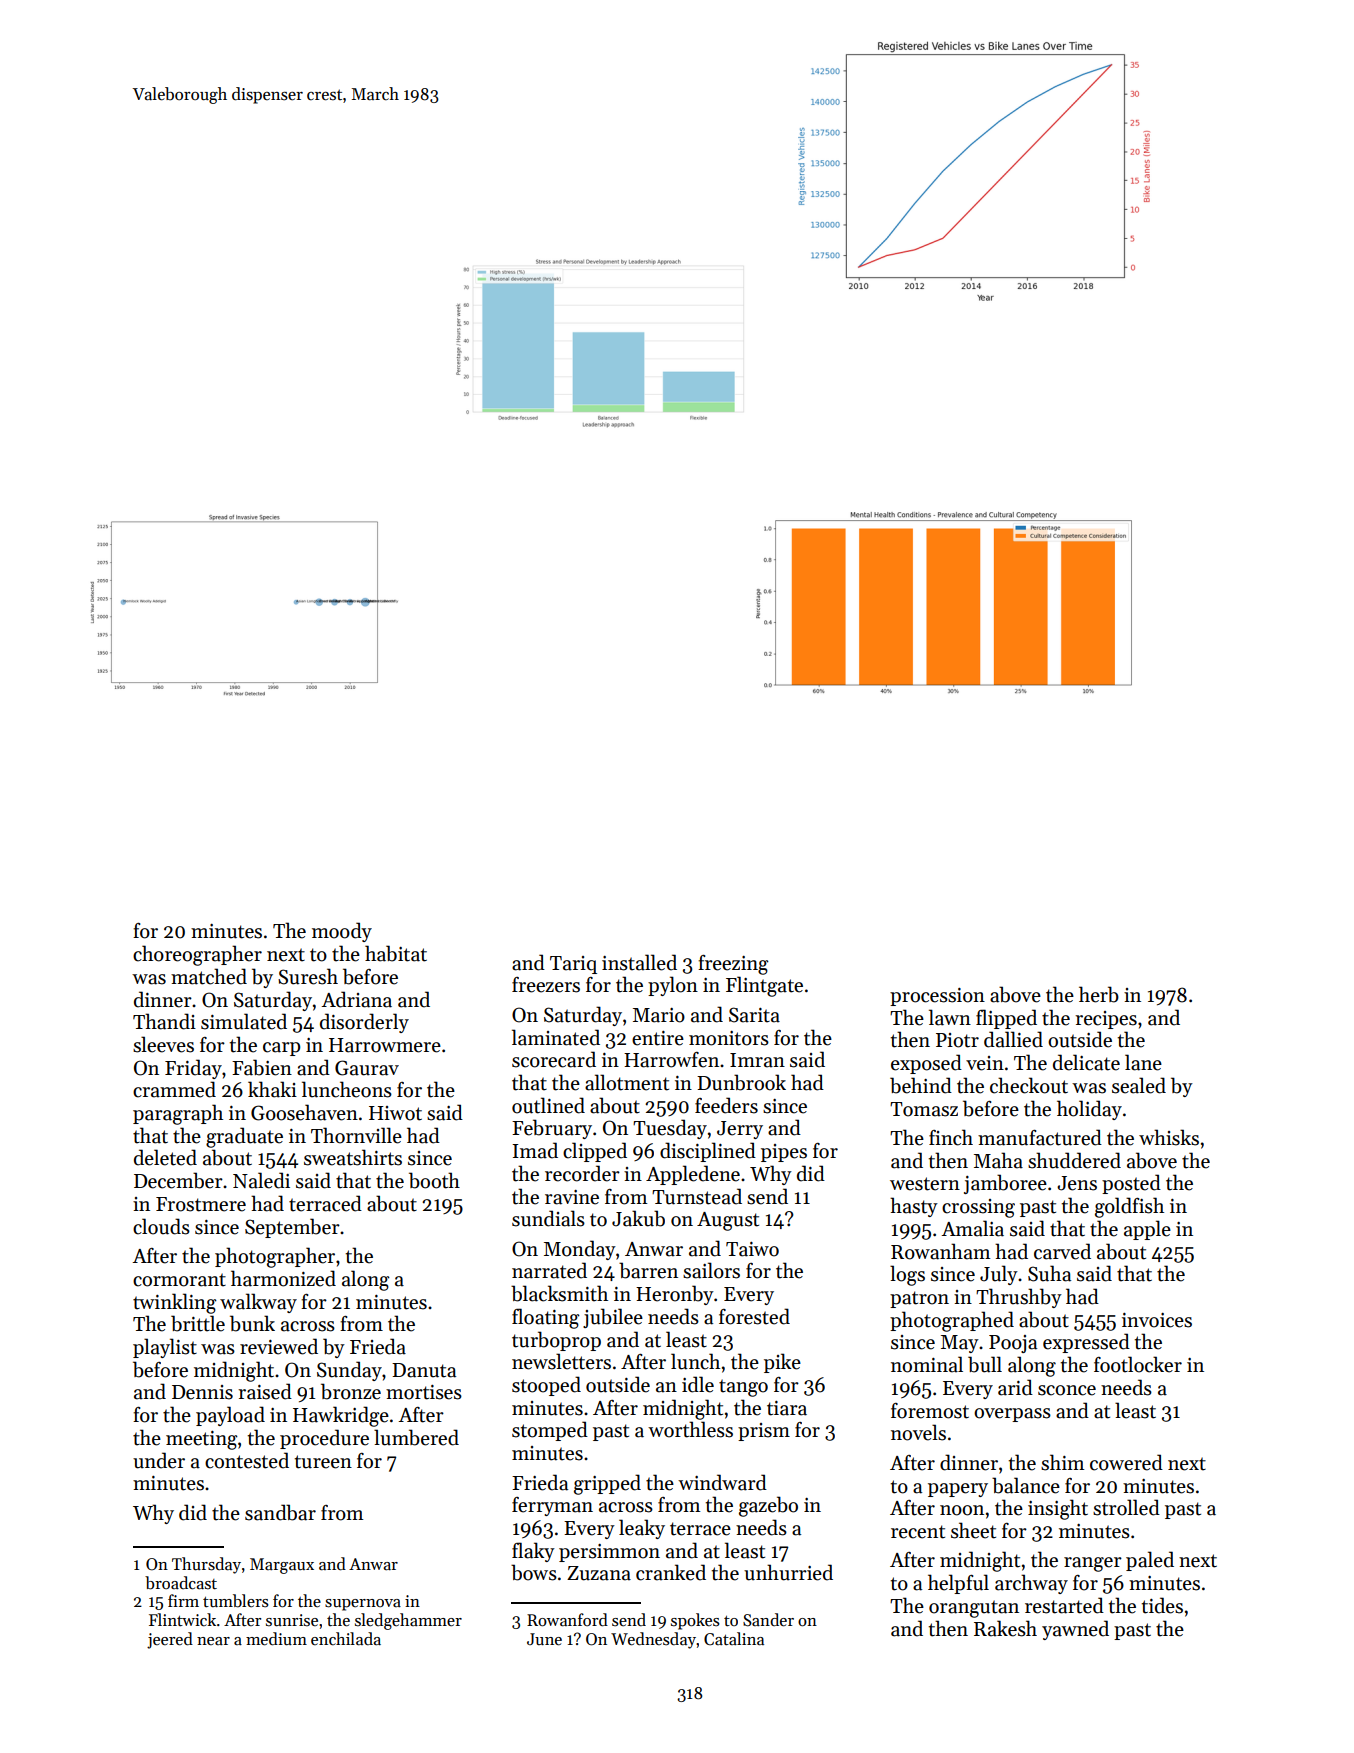 The width and height of the screenshot is (1354, 1753). I want to click on Heronby, so click(675, 1295).
